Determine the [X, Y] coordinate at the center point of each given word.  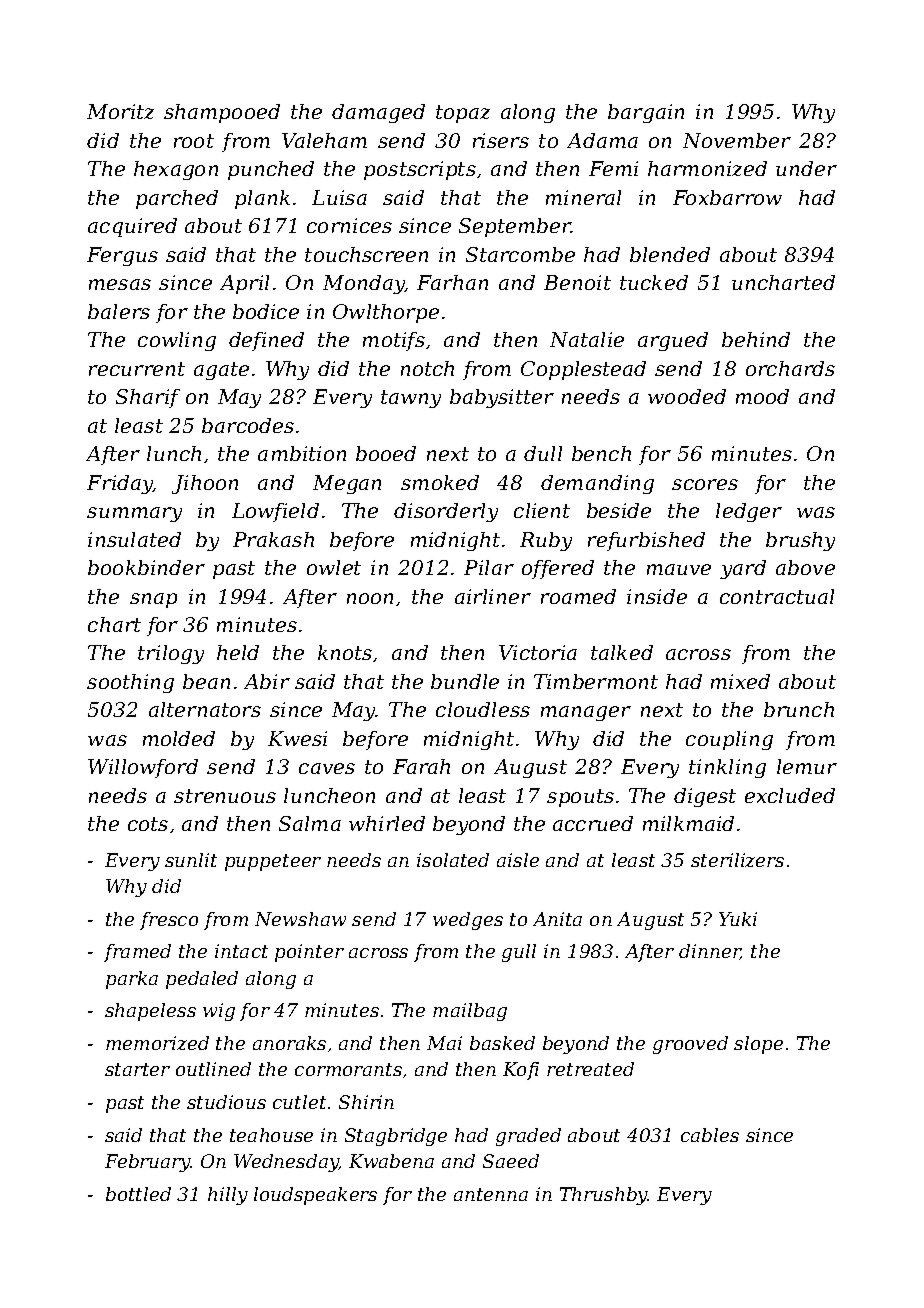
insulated [134, 539]
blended [670, 254]
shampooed [222, 113]
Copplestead [583, 370]
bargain [646, 113]
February [148, 1163]
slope [758, 1045]
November [737, 140]
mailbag [470, 1012]
